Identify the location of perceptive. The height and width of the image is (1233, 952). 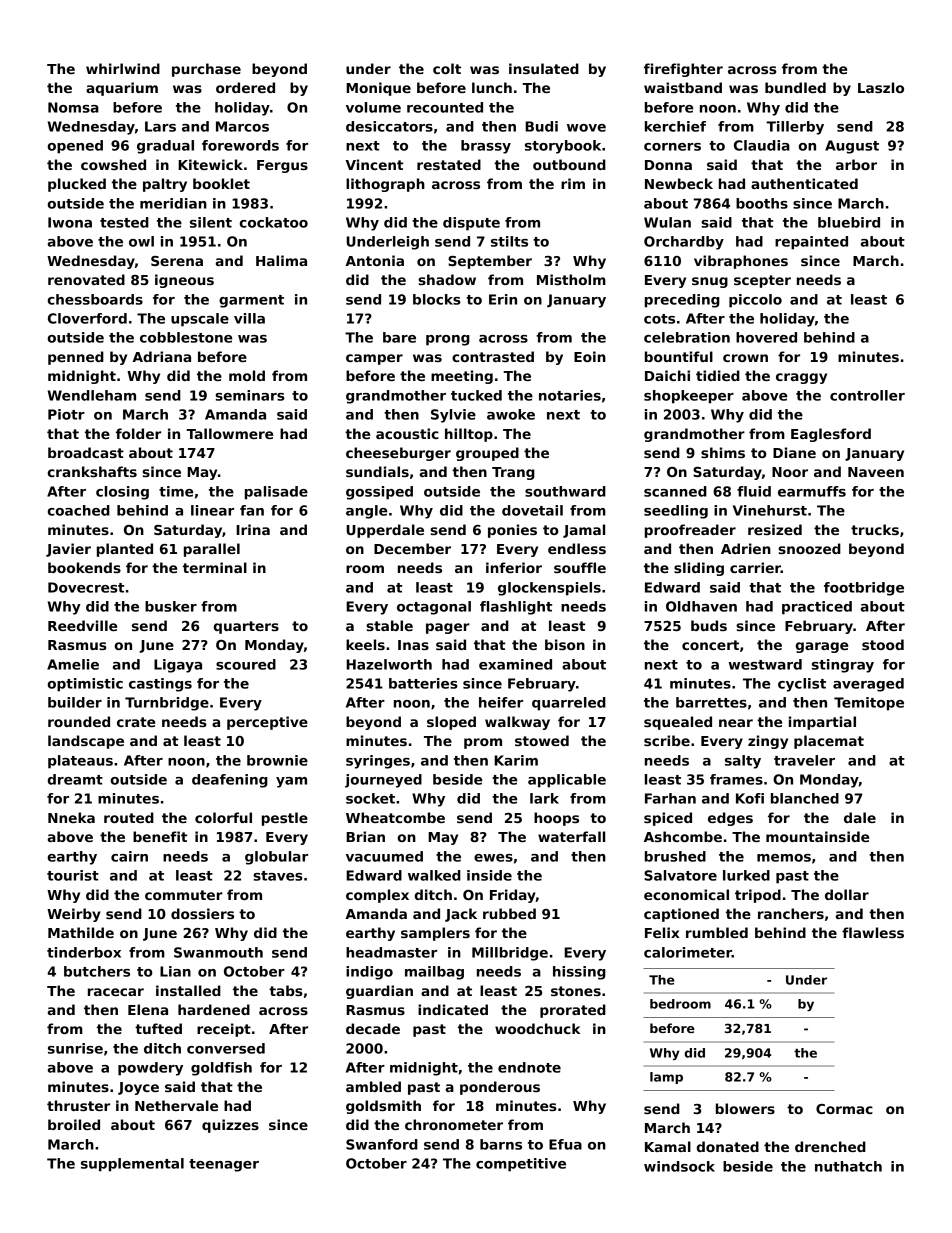
(267, 723).
